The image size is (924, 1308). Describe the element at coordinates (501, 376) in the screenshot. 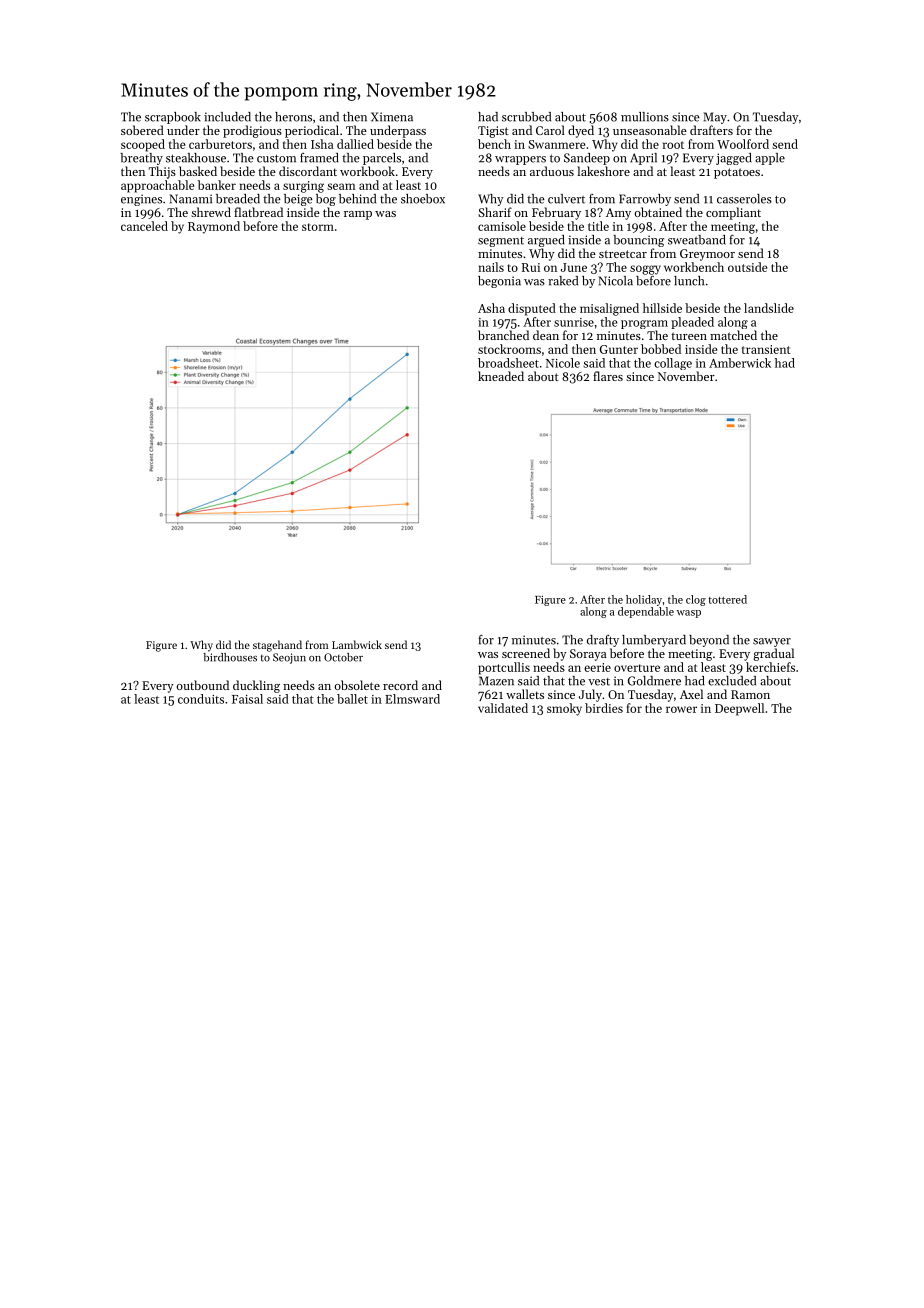

I see `kneaded` at that location.
